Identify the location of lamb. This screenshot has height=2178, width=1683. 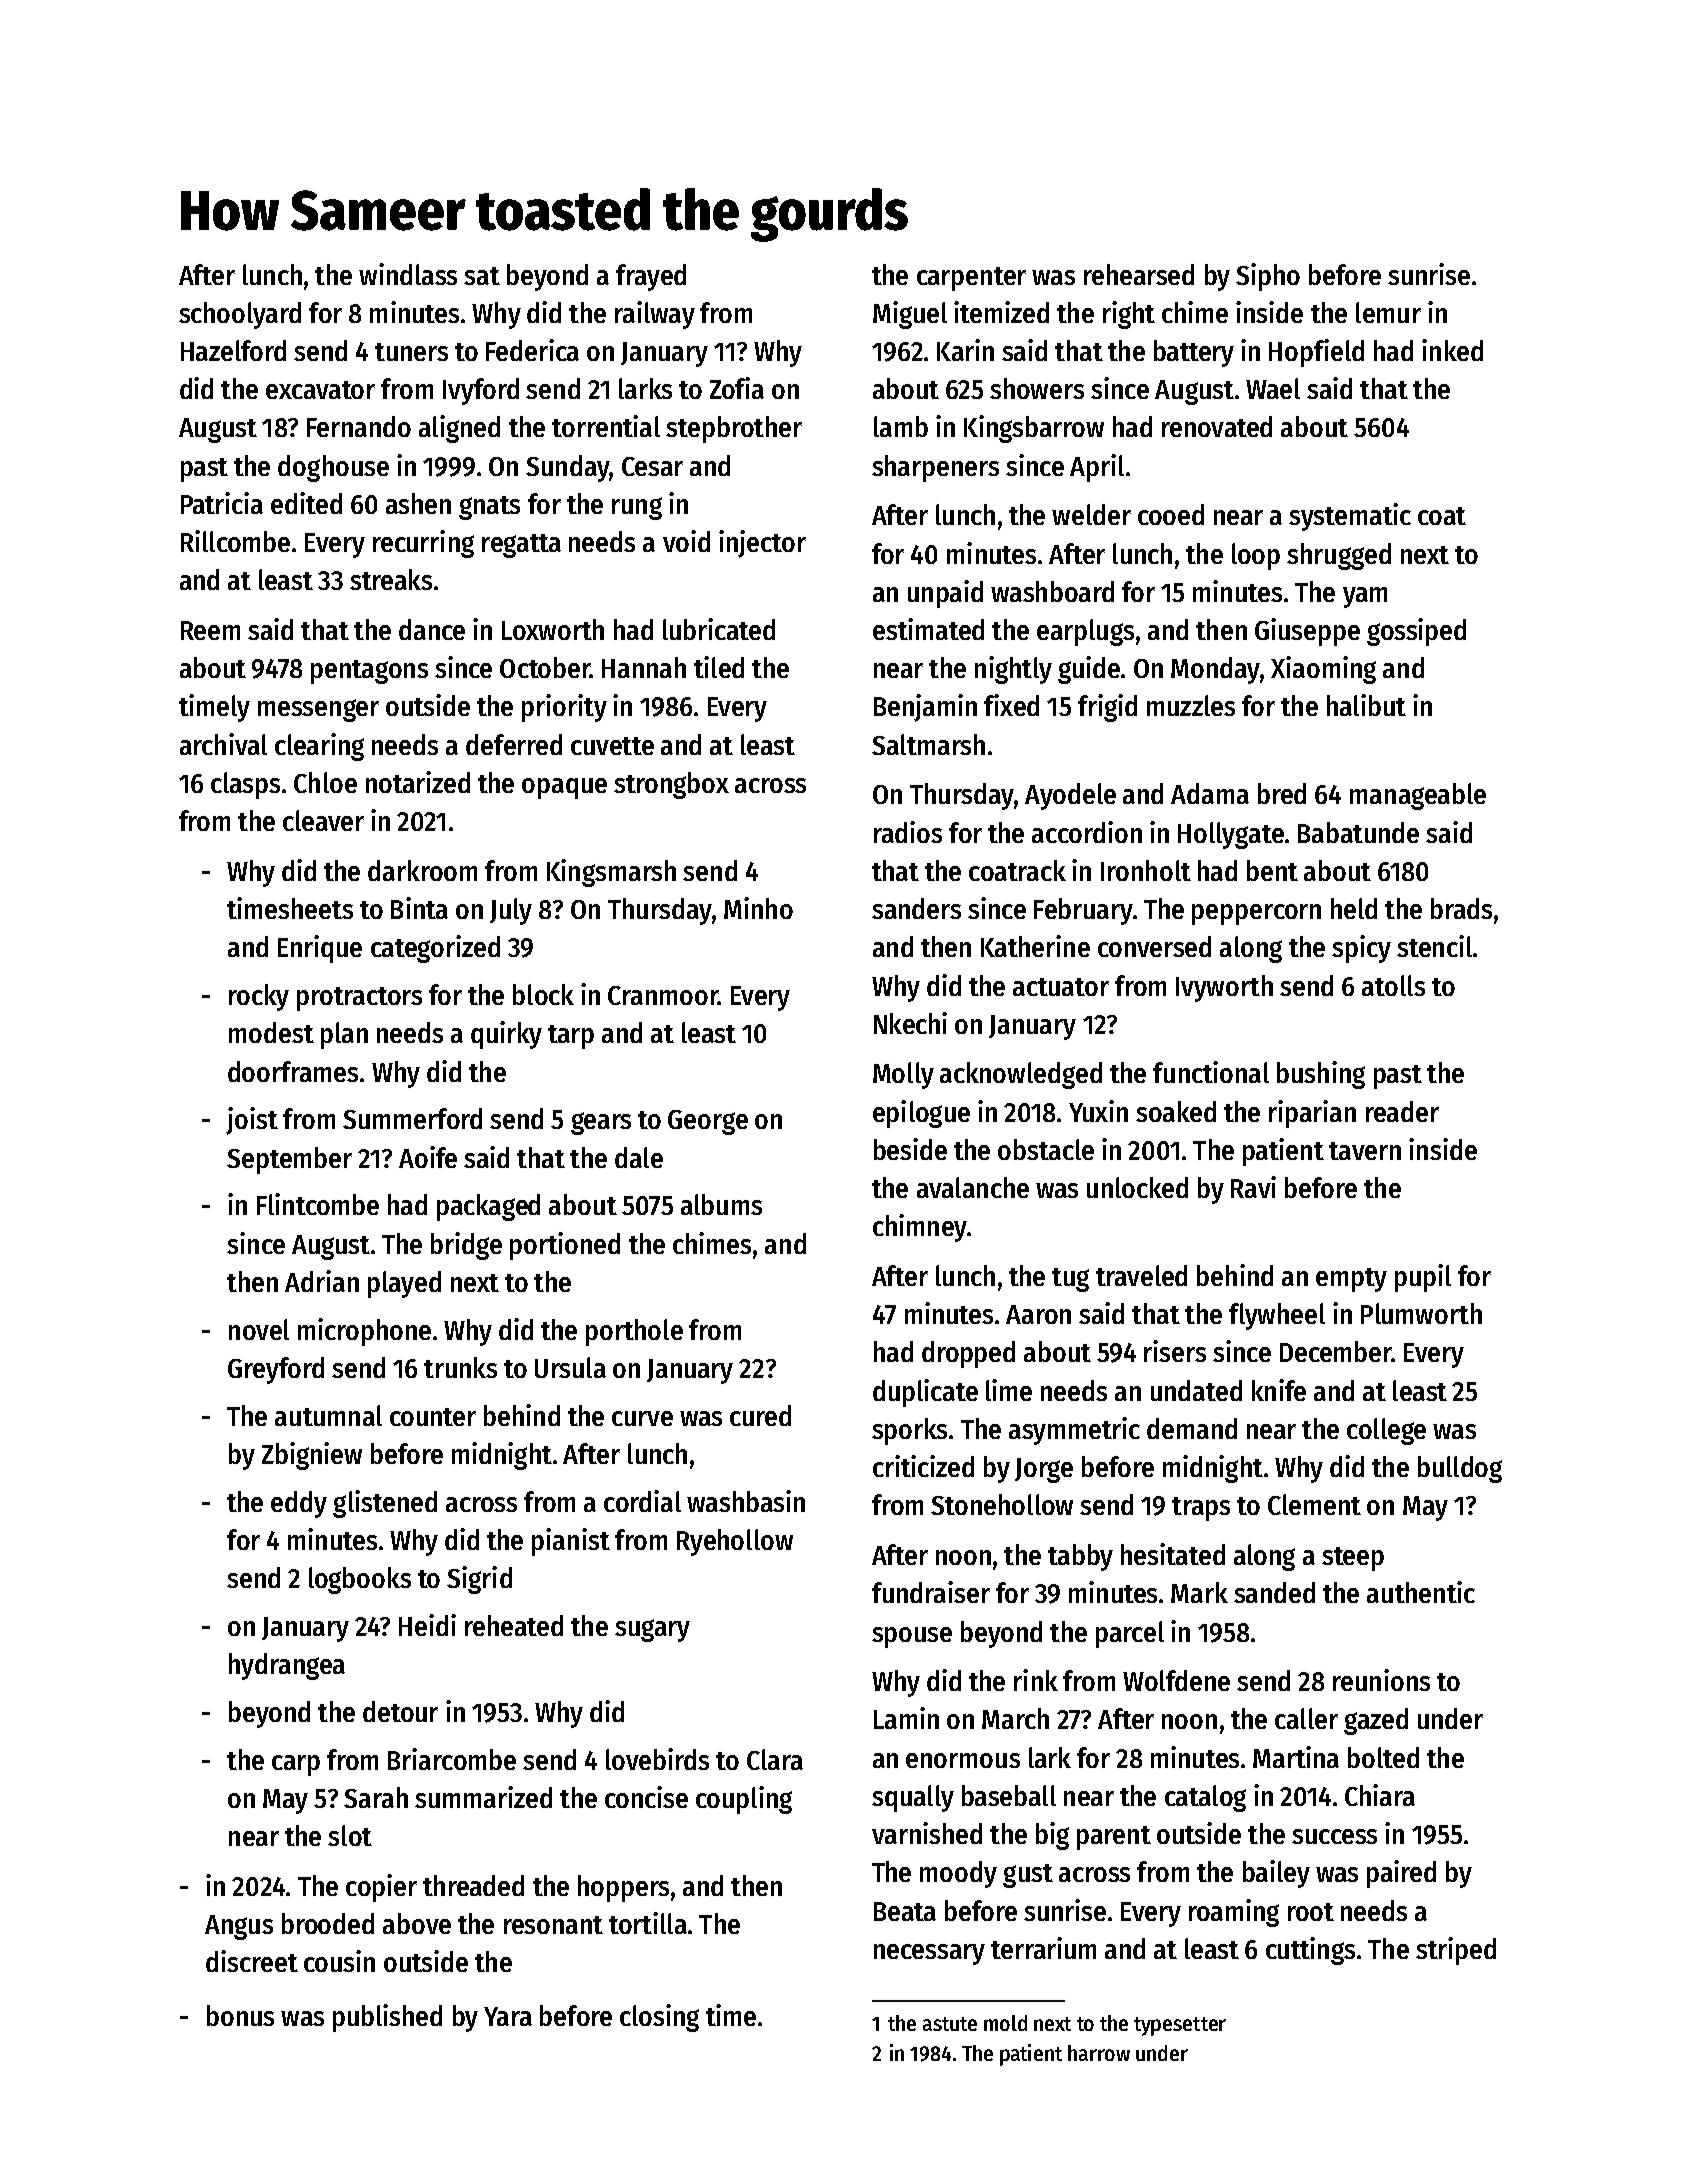
(901, 426).
